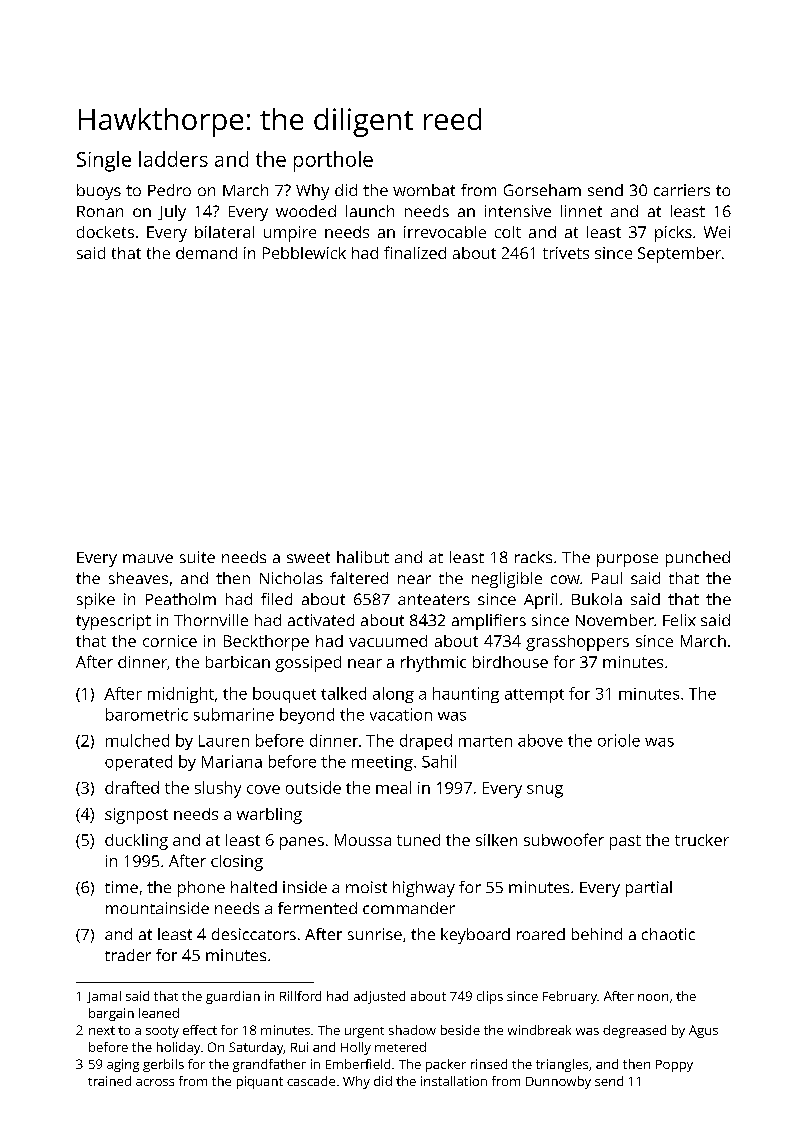 The width and height of the screenshot is (807, 1146). What do you see at coordinates (424, 190) in the screenshot?
I see `wombat` at bounding box center [424, 190].
